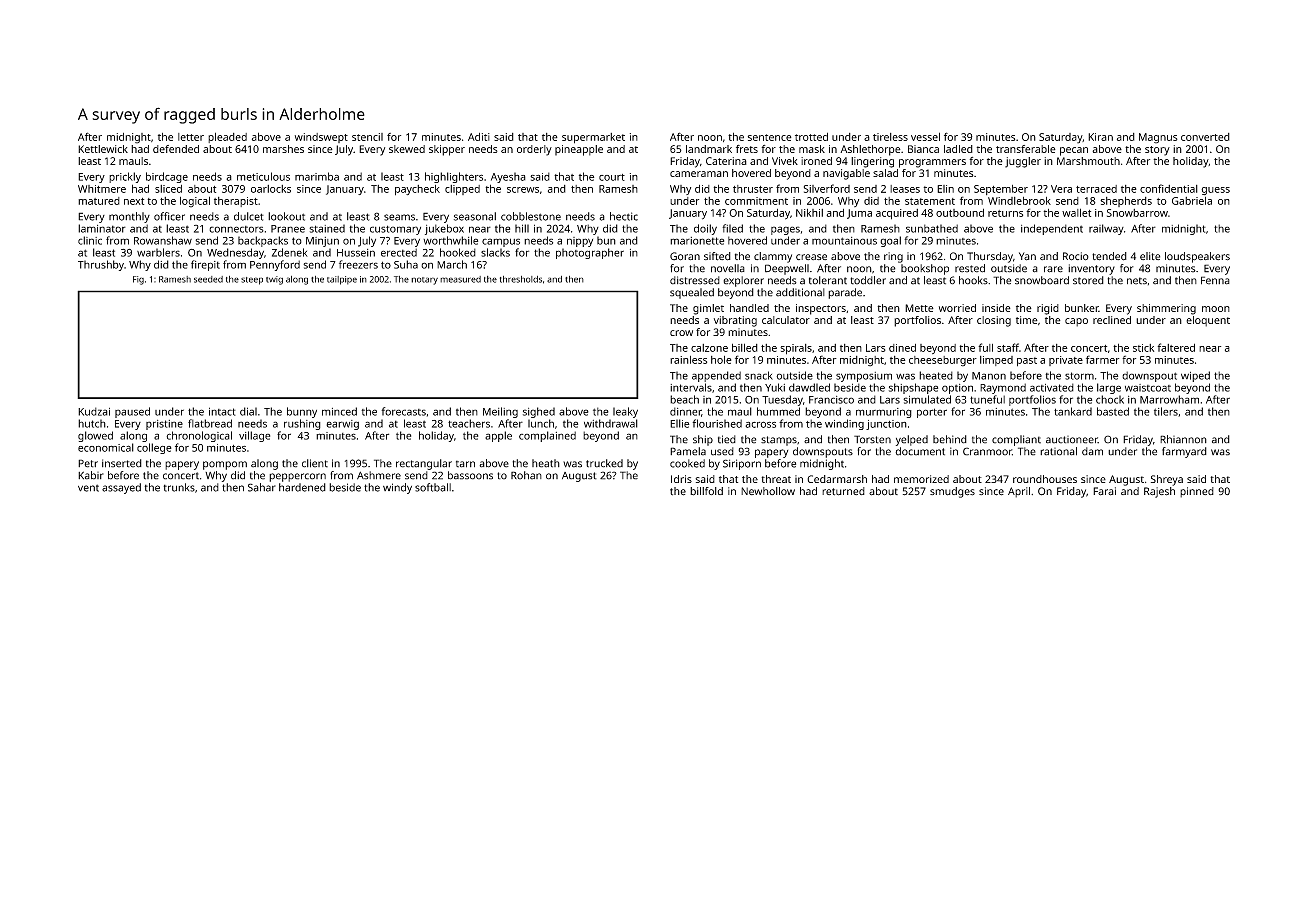 This screenshot has width=1308, height=924. What do you see at coordinates (624, 216) in the screenshot?
I see `hectic` at bounding box center [624, 216].
